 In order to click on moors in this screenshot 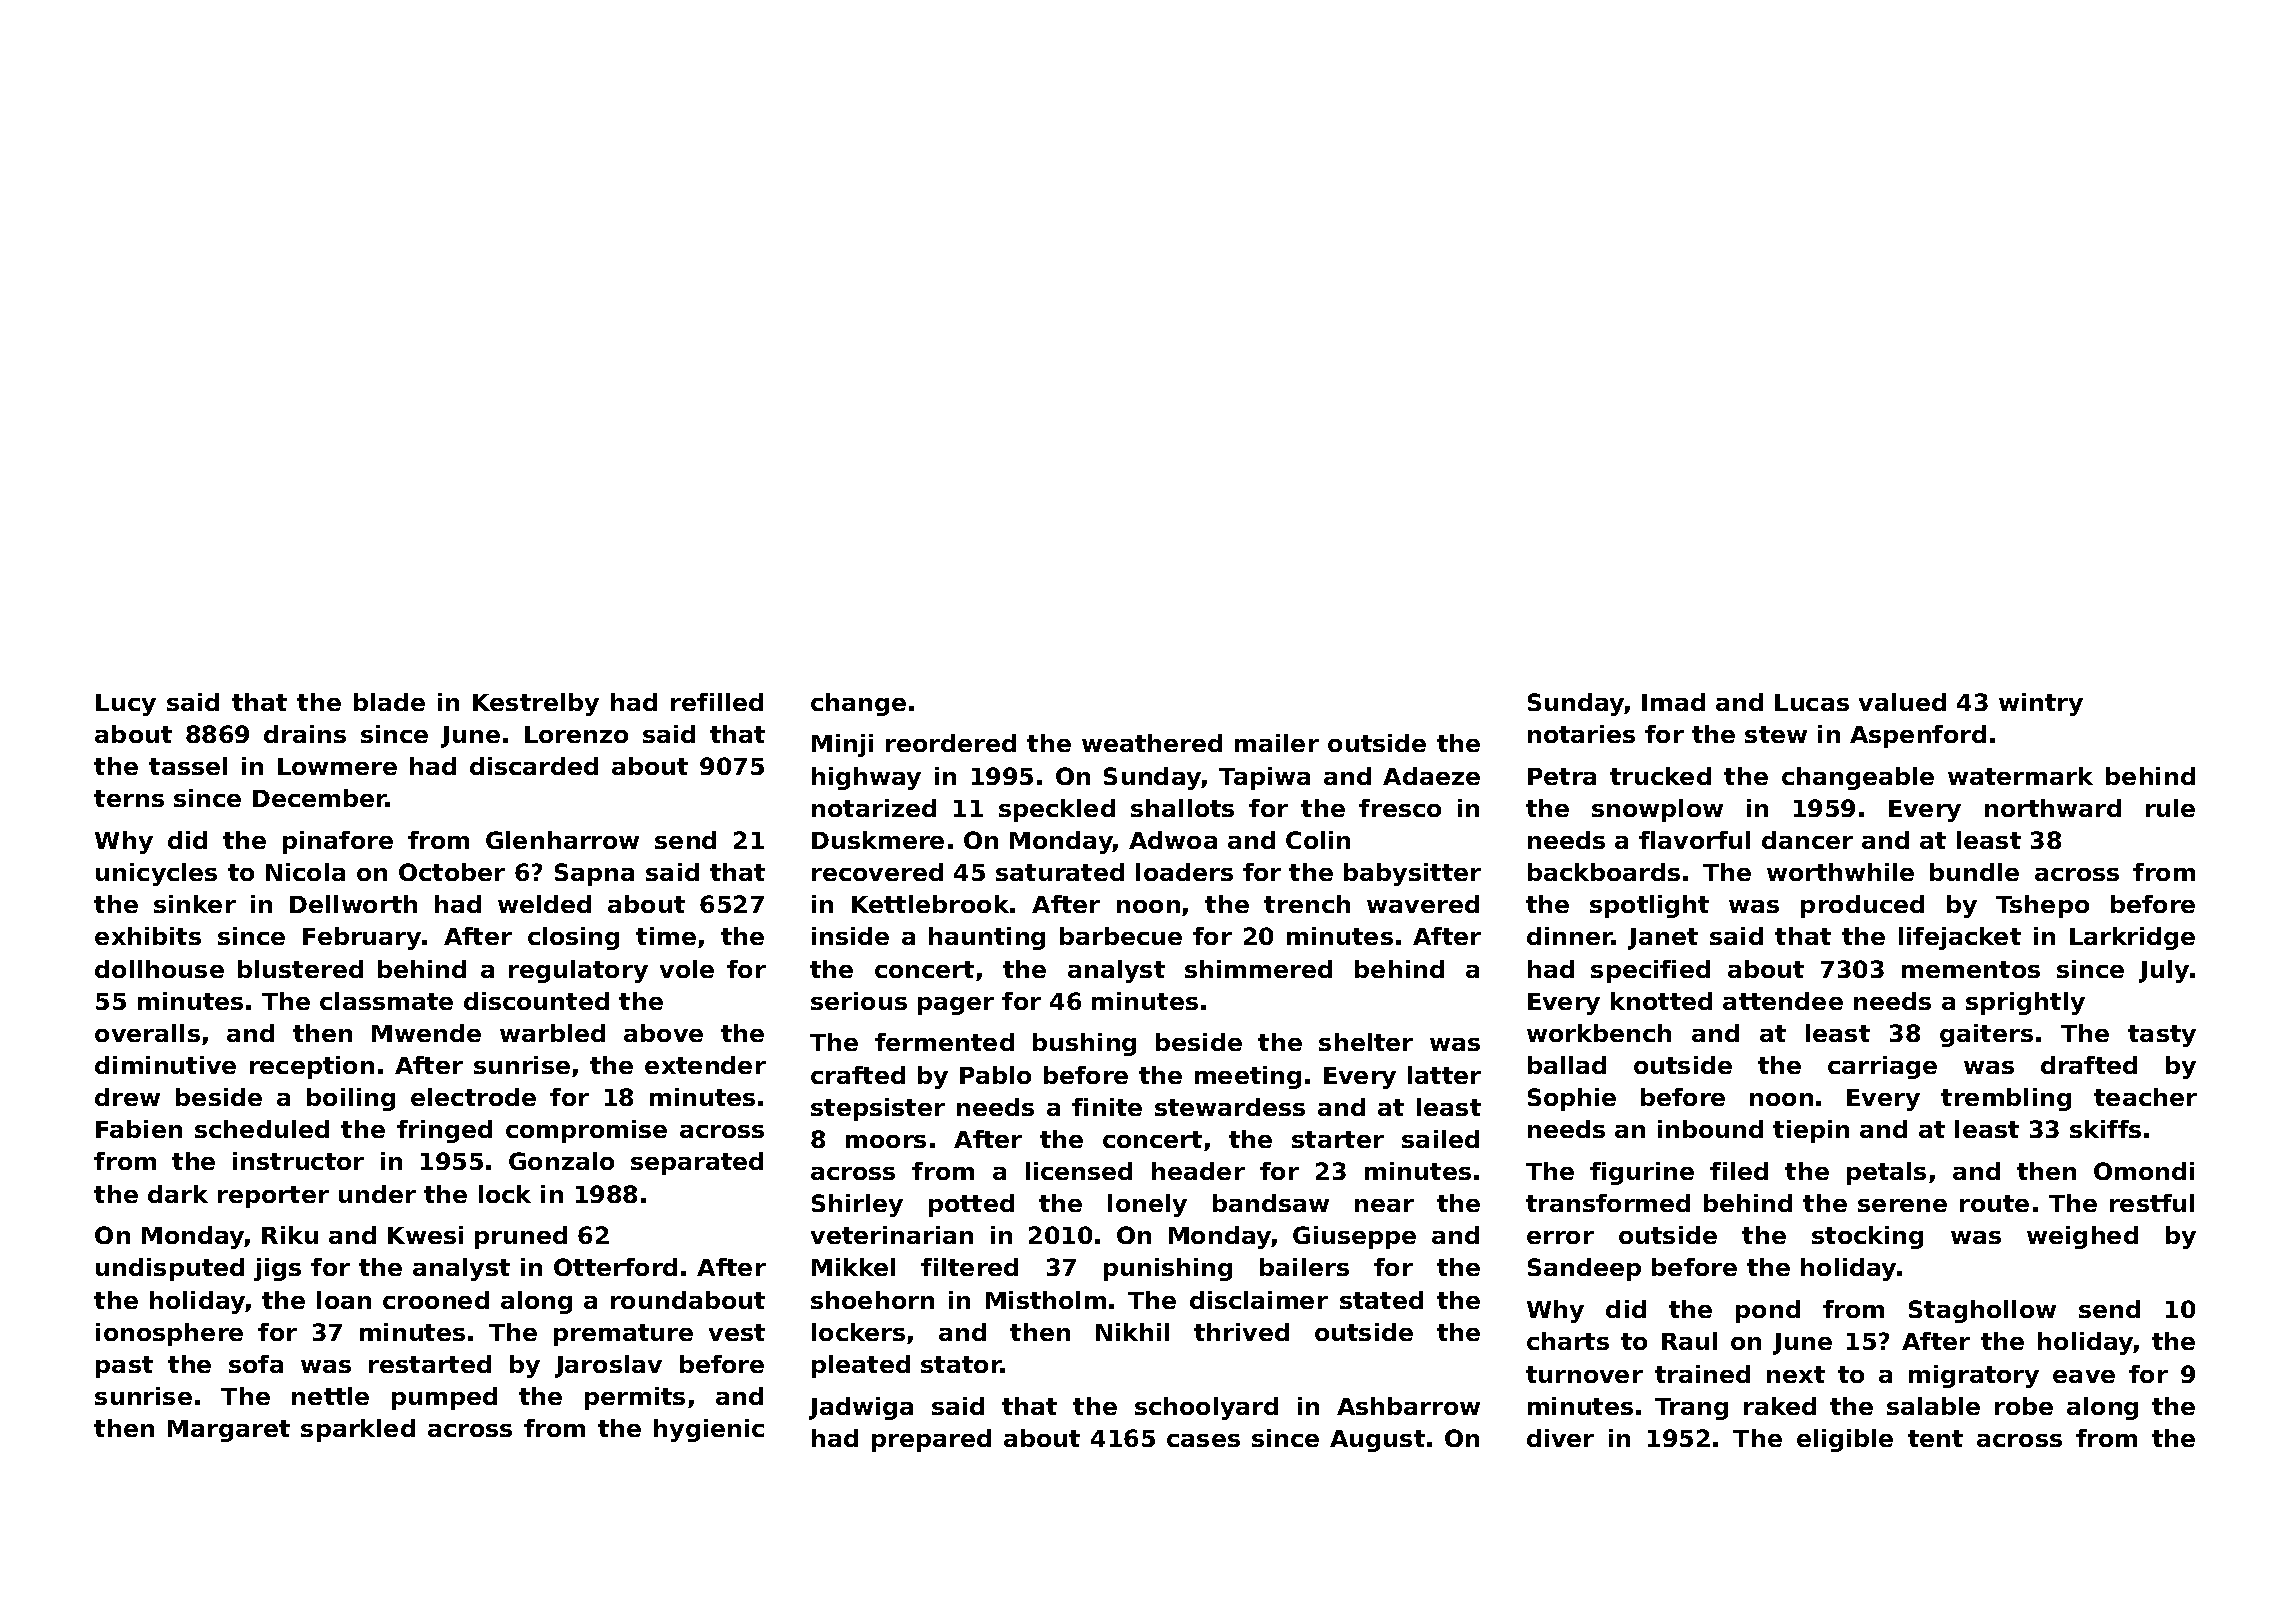, I will do `click(886, 1141)`.
